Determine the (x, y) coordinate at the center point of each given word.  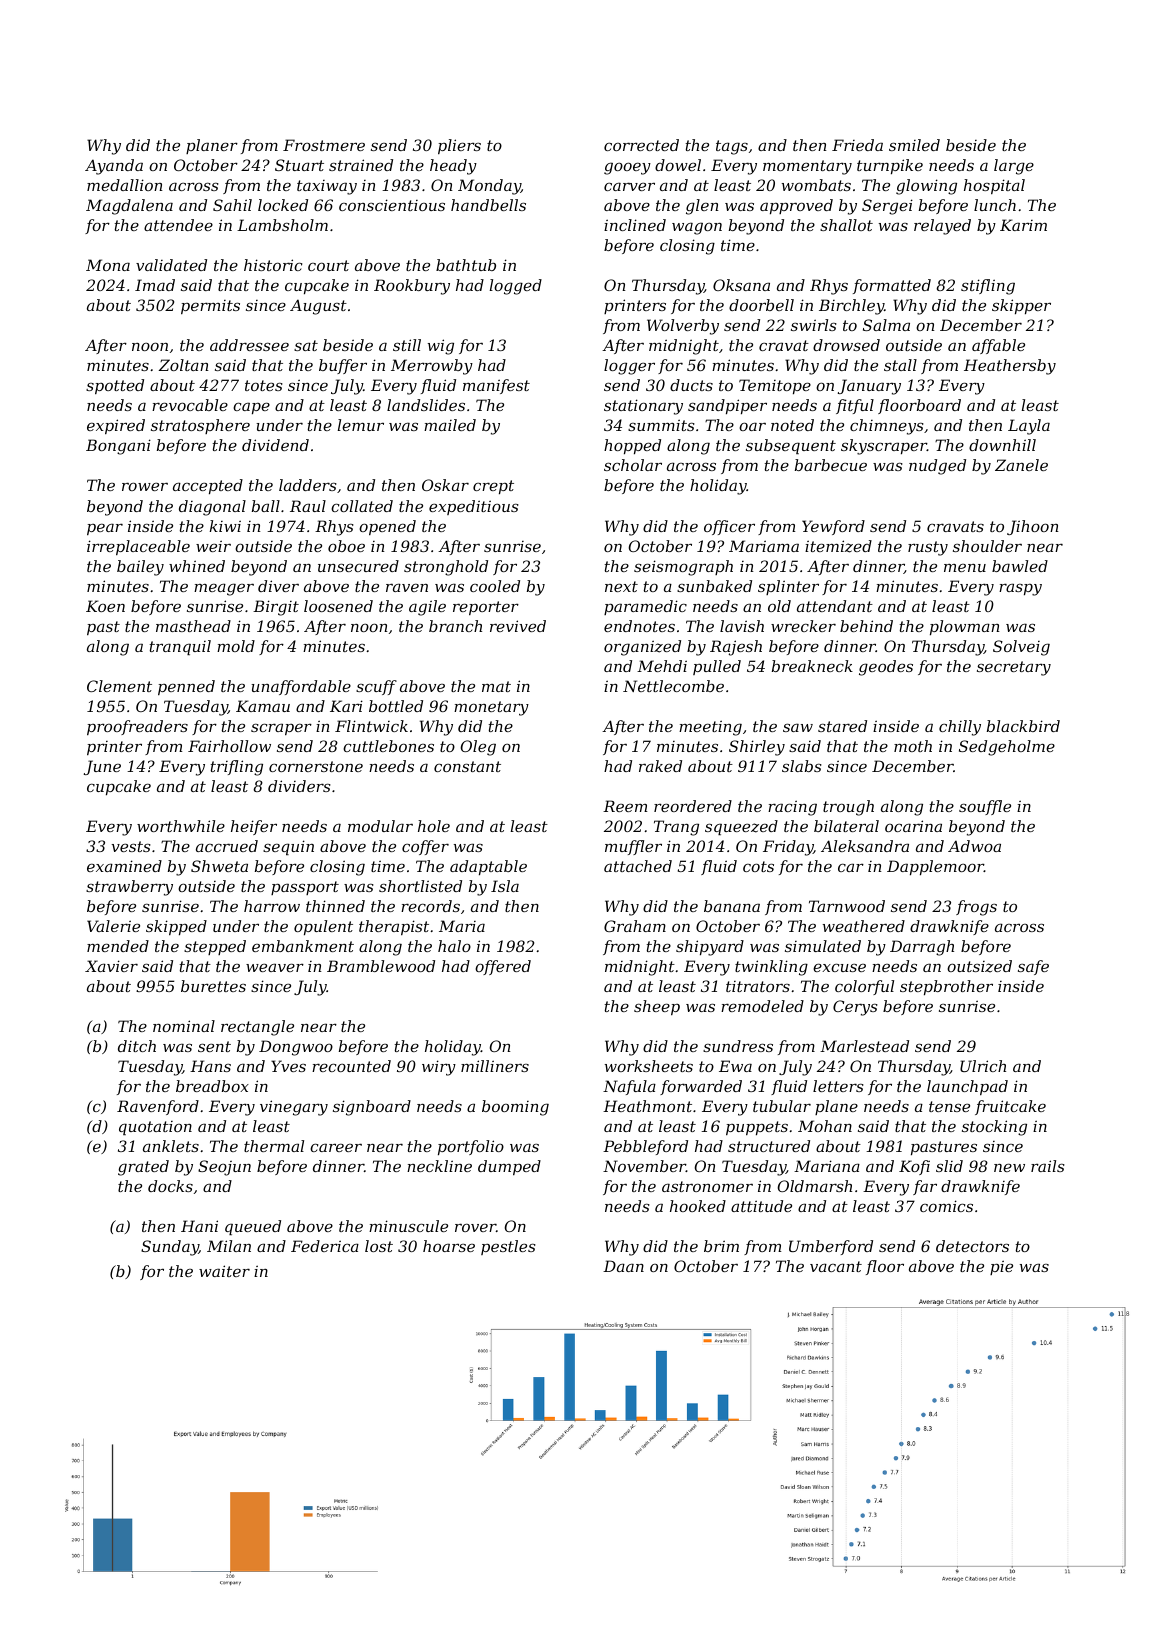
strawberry (129, 888)
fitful (855, 406)
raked (660, 766)
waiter (224, 1271)
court (328, 265)
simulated (823, 946)
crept (493, 487)
